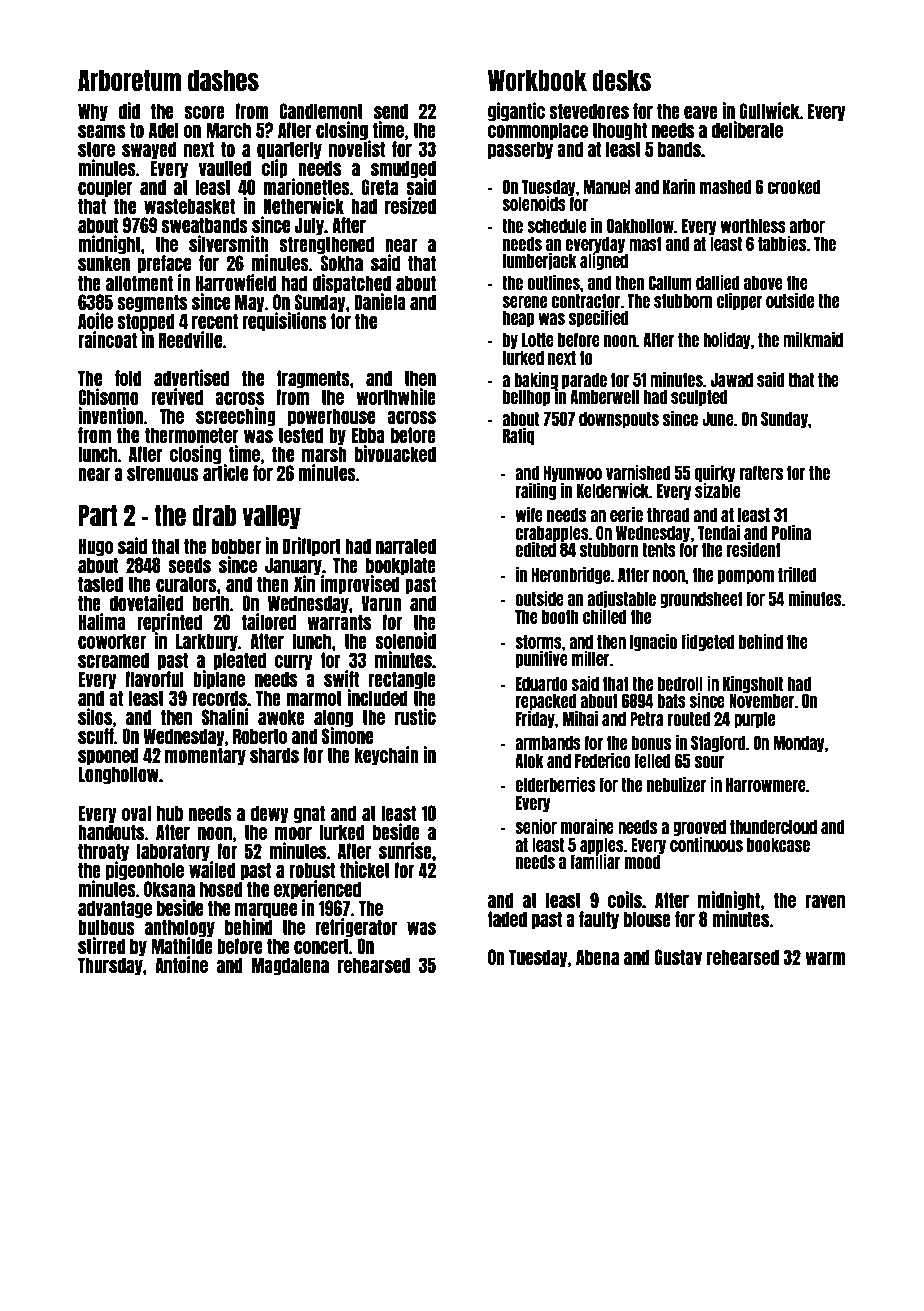 The width and height of the image is (924, 1311). What do you see at coordinates (651, 743) in the image?
I see `bonus` at bounding box center [651, 743].
